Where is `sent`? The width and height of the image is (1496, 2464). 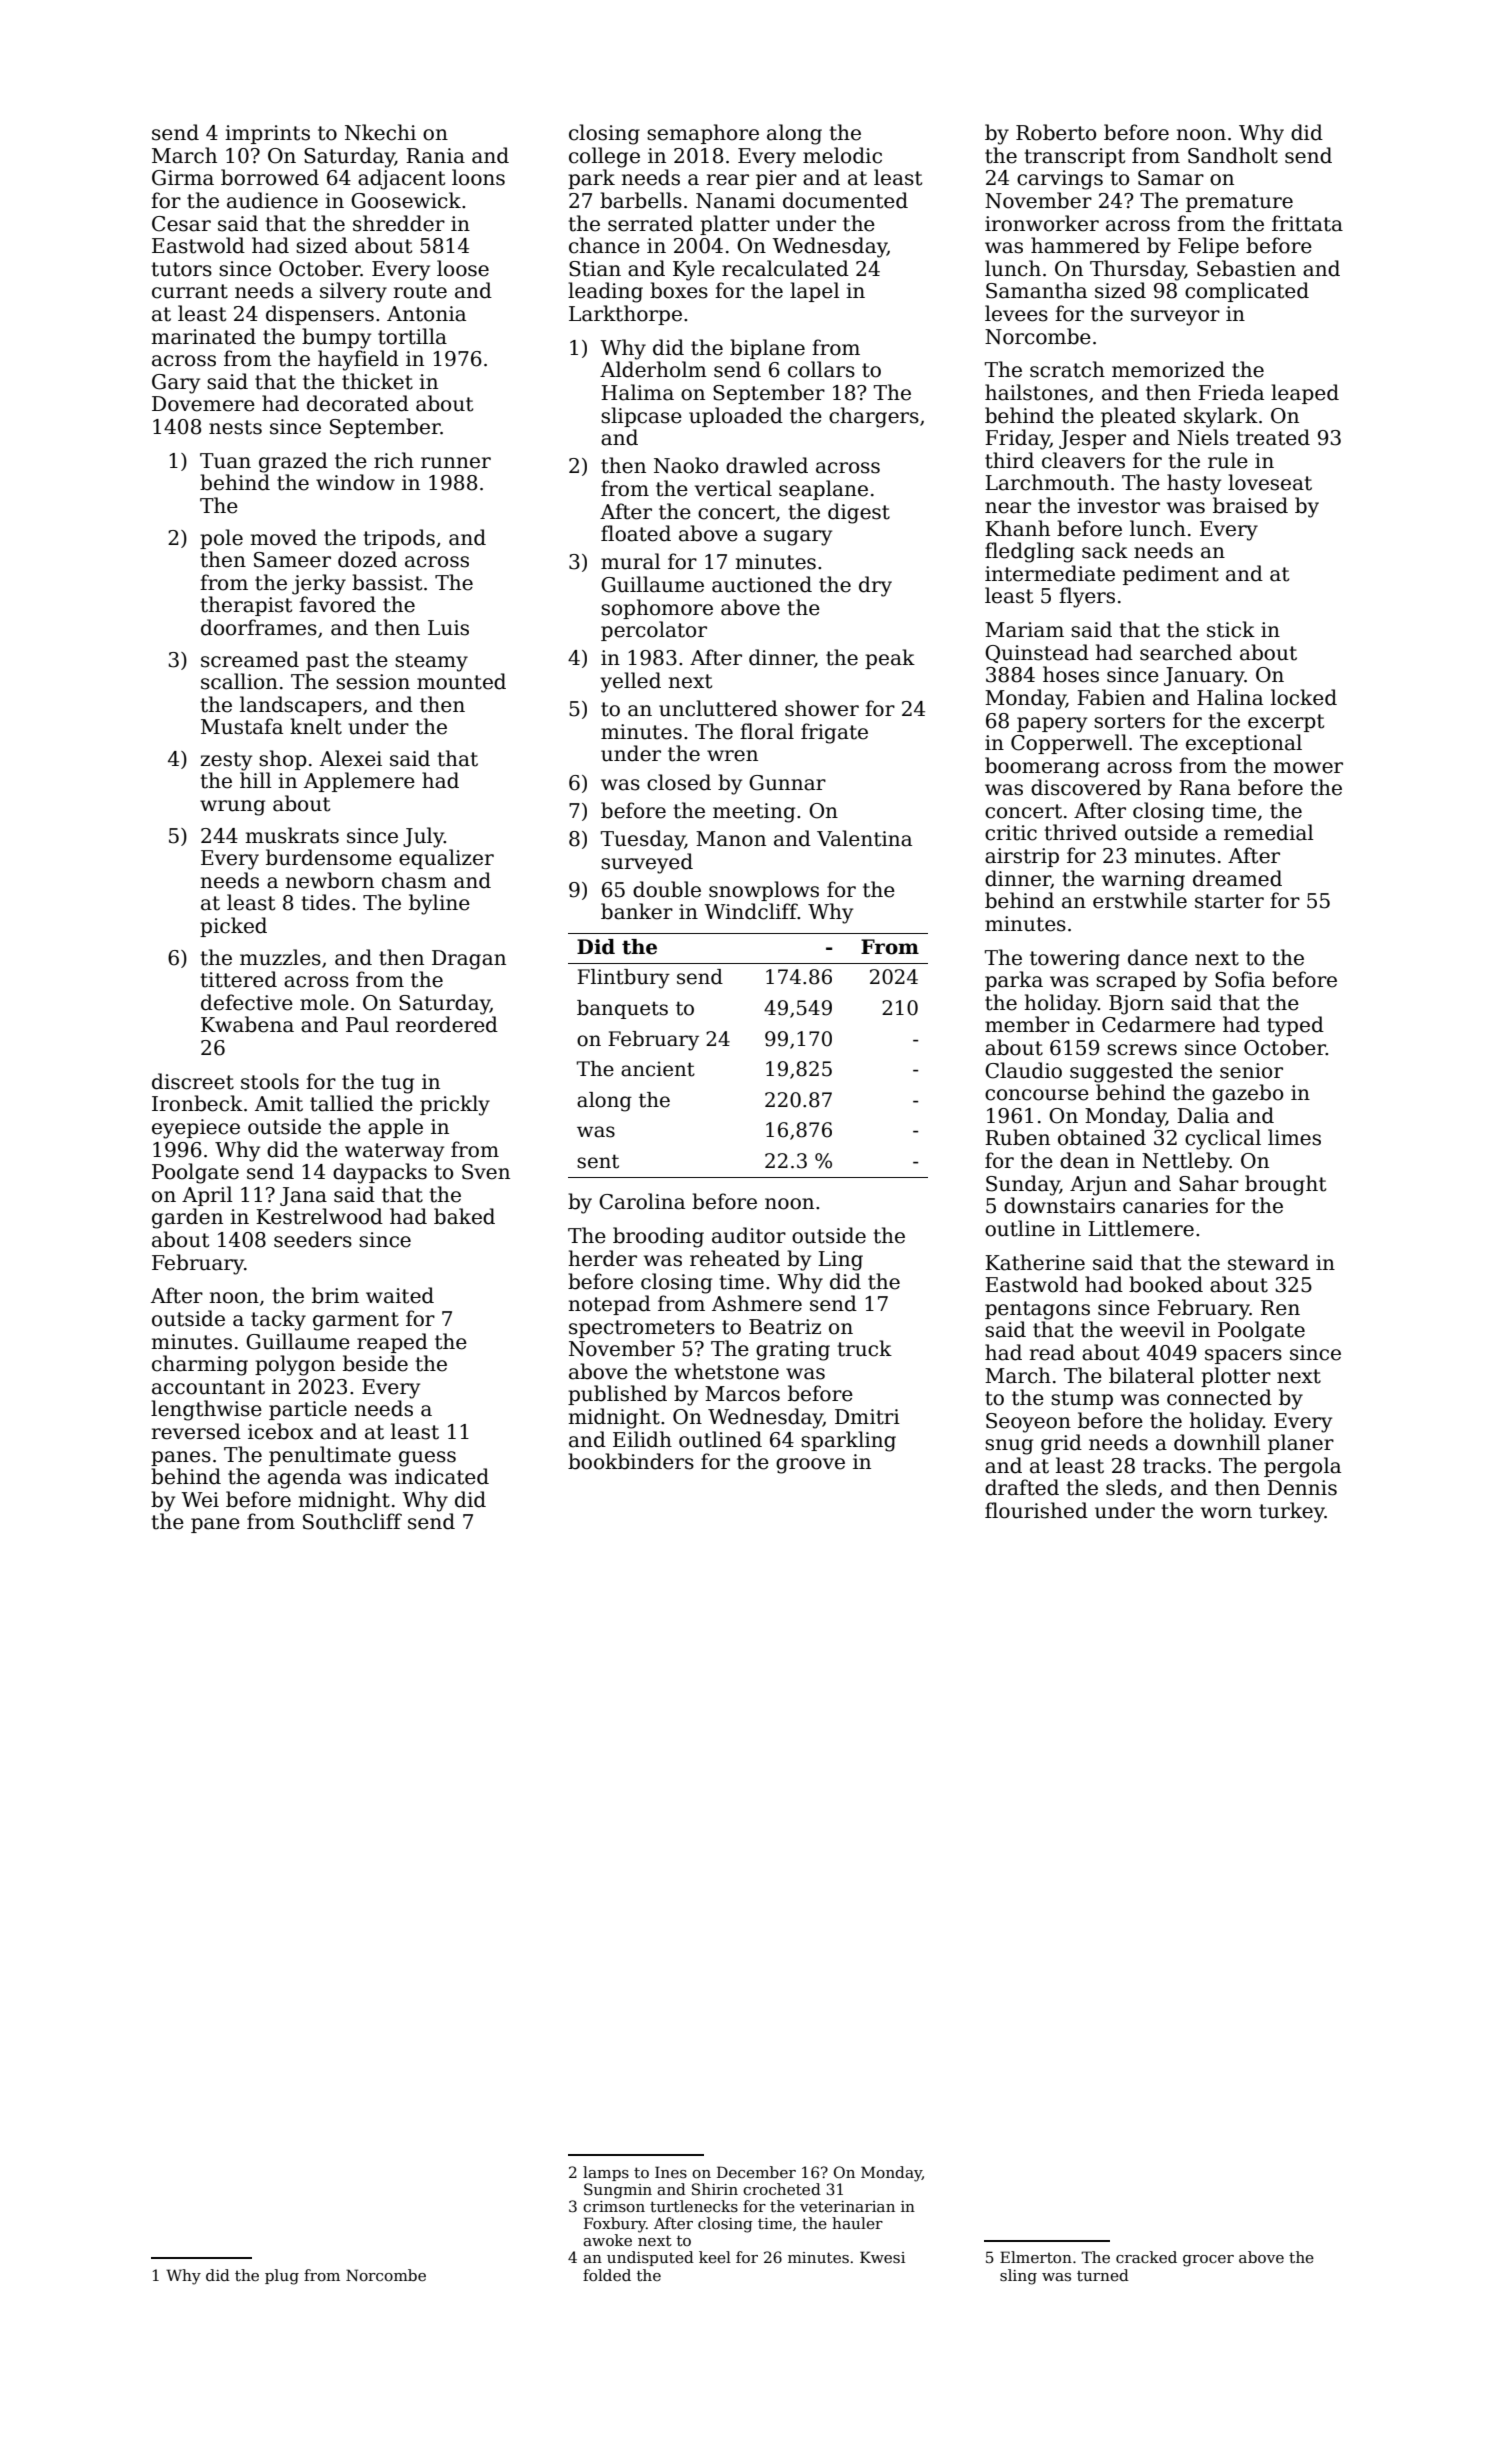
sent is located at coordinates (598, 1161).
